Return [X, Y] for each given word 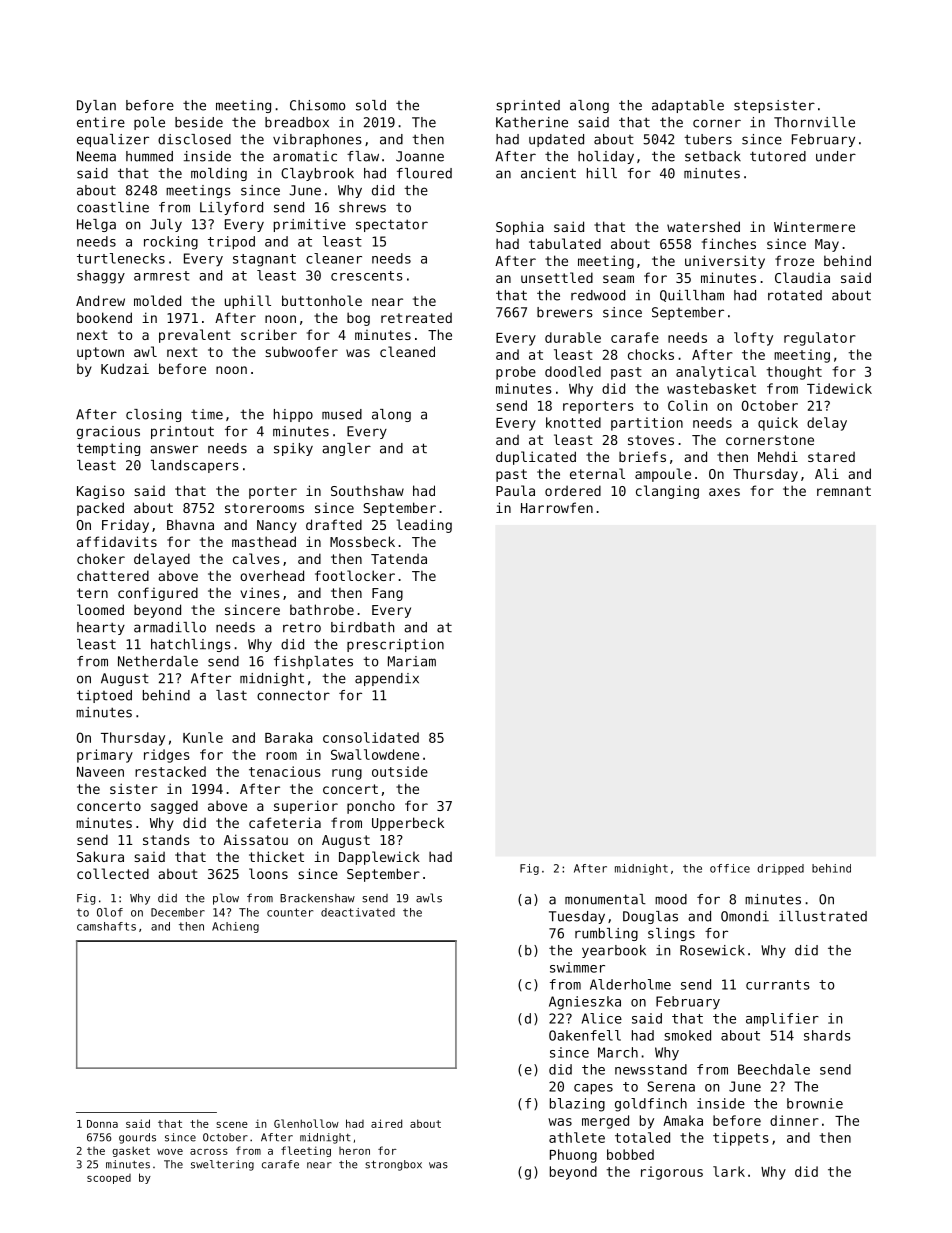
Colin [687, 405]
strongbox [393, 1165]
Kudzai [125, 368]
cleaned [407, 351]
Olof [110, 912]
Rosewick [712, 950]
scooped [109, 1179]
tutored [778, 156]
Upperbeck [408, 824]
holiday [606, 157]
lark [729, 1171]
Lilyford [231, 208]
